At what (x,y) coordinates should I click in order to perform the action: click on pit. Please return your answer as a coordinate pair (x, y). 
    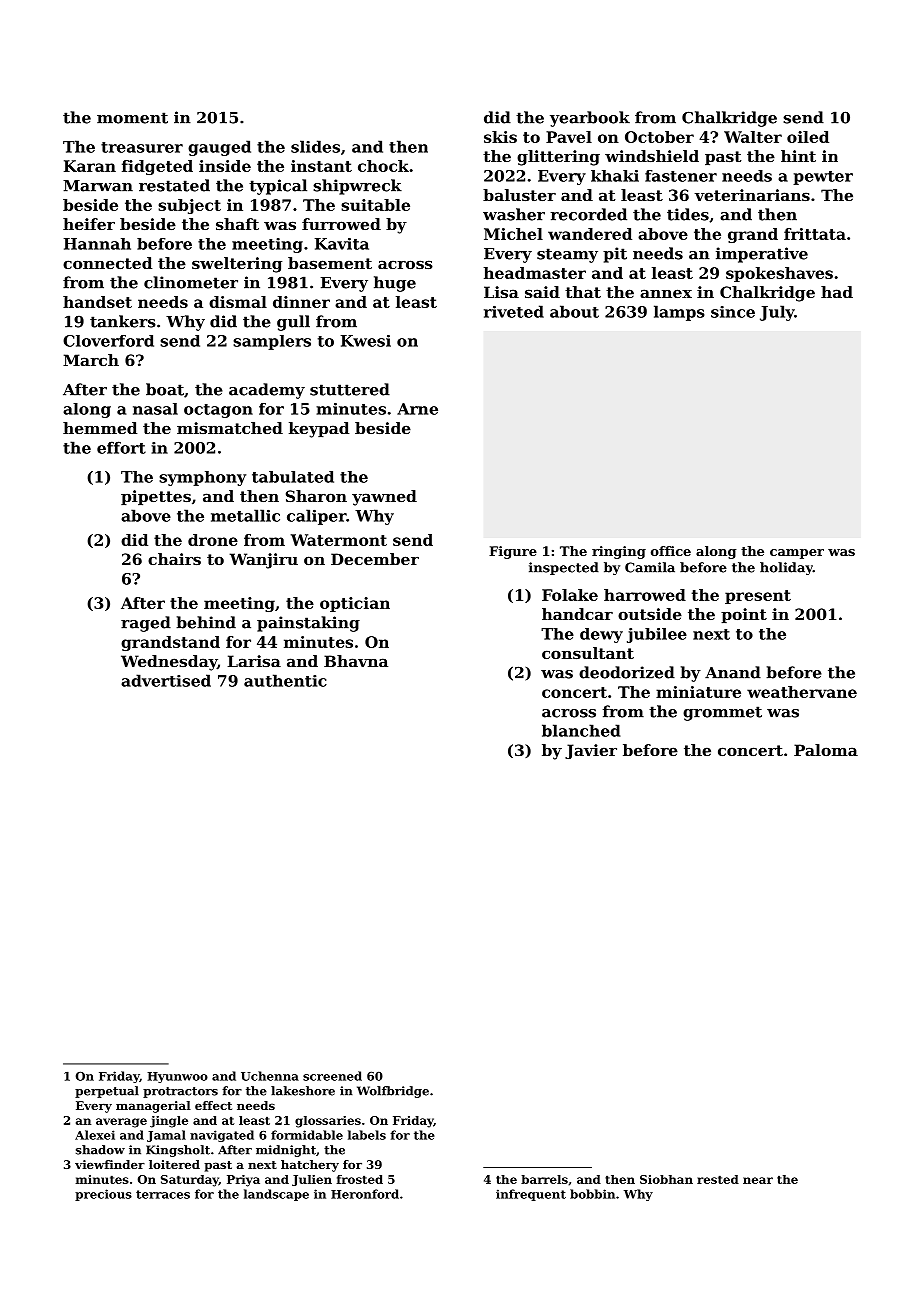
    Looking at the image, I should click on (615, 255).
